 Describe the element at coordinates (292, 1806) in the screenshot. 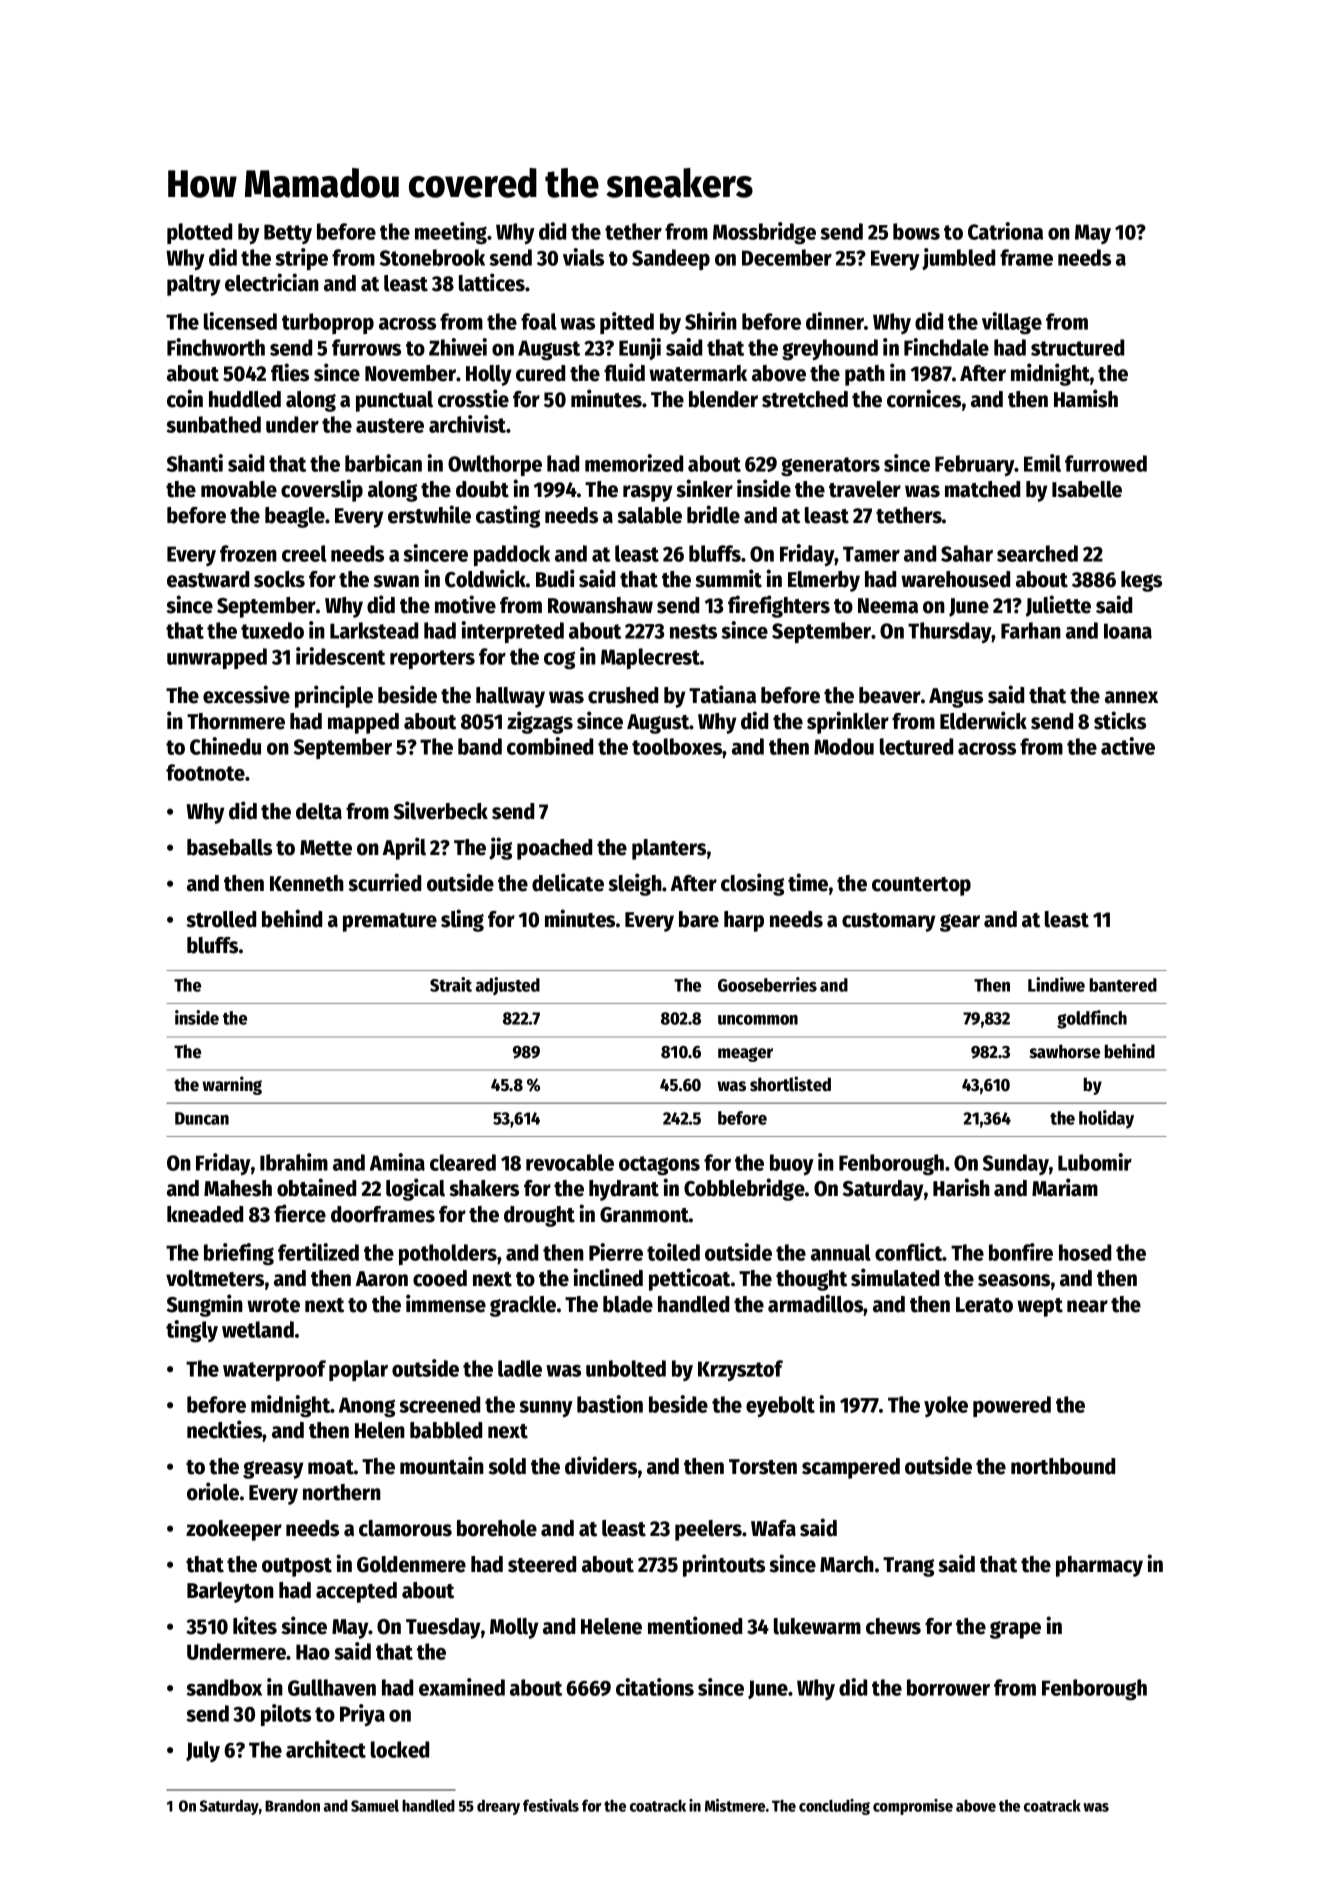

I see `Brandon` at that location.
